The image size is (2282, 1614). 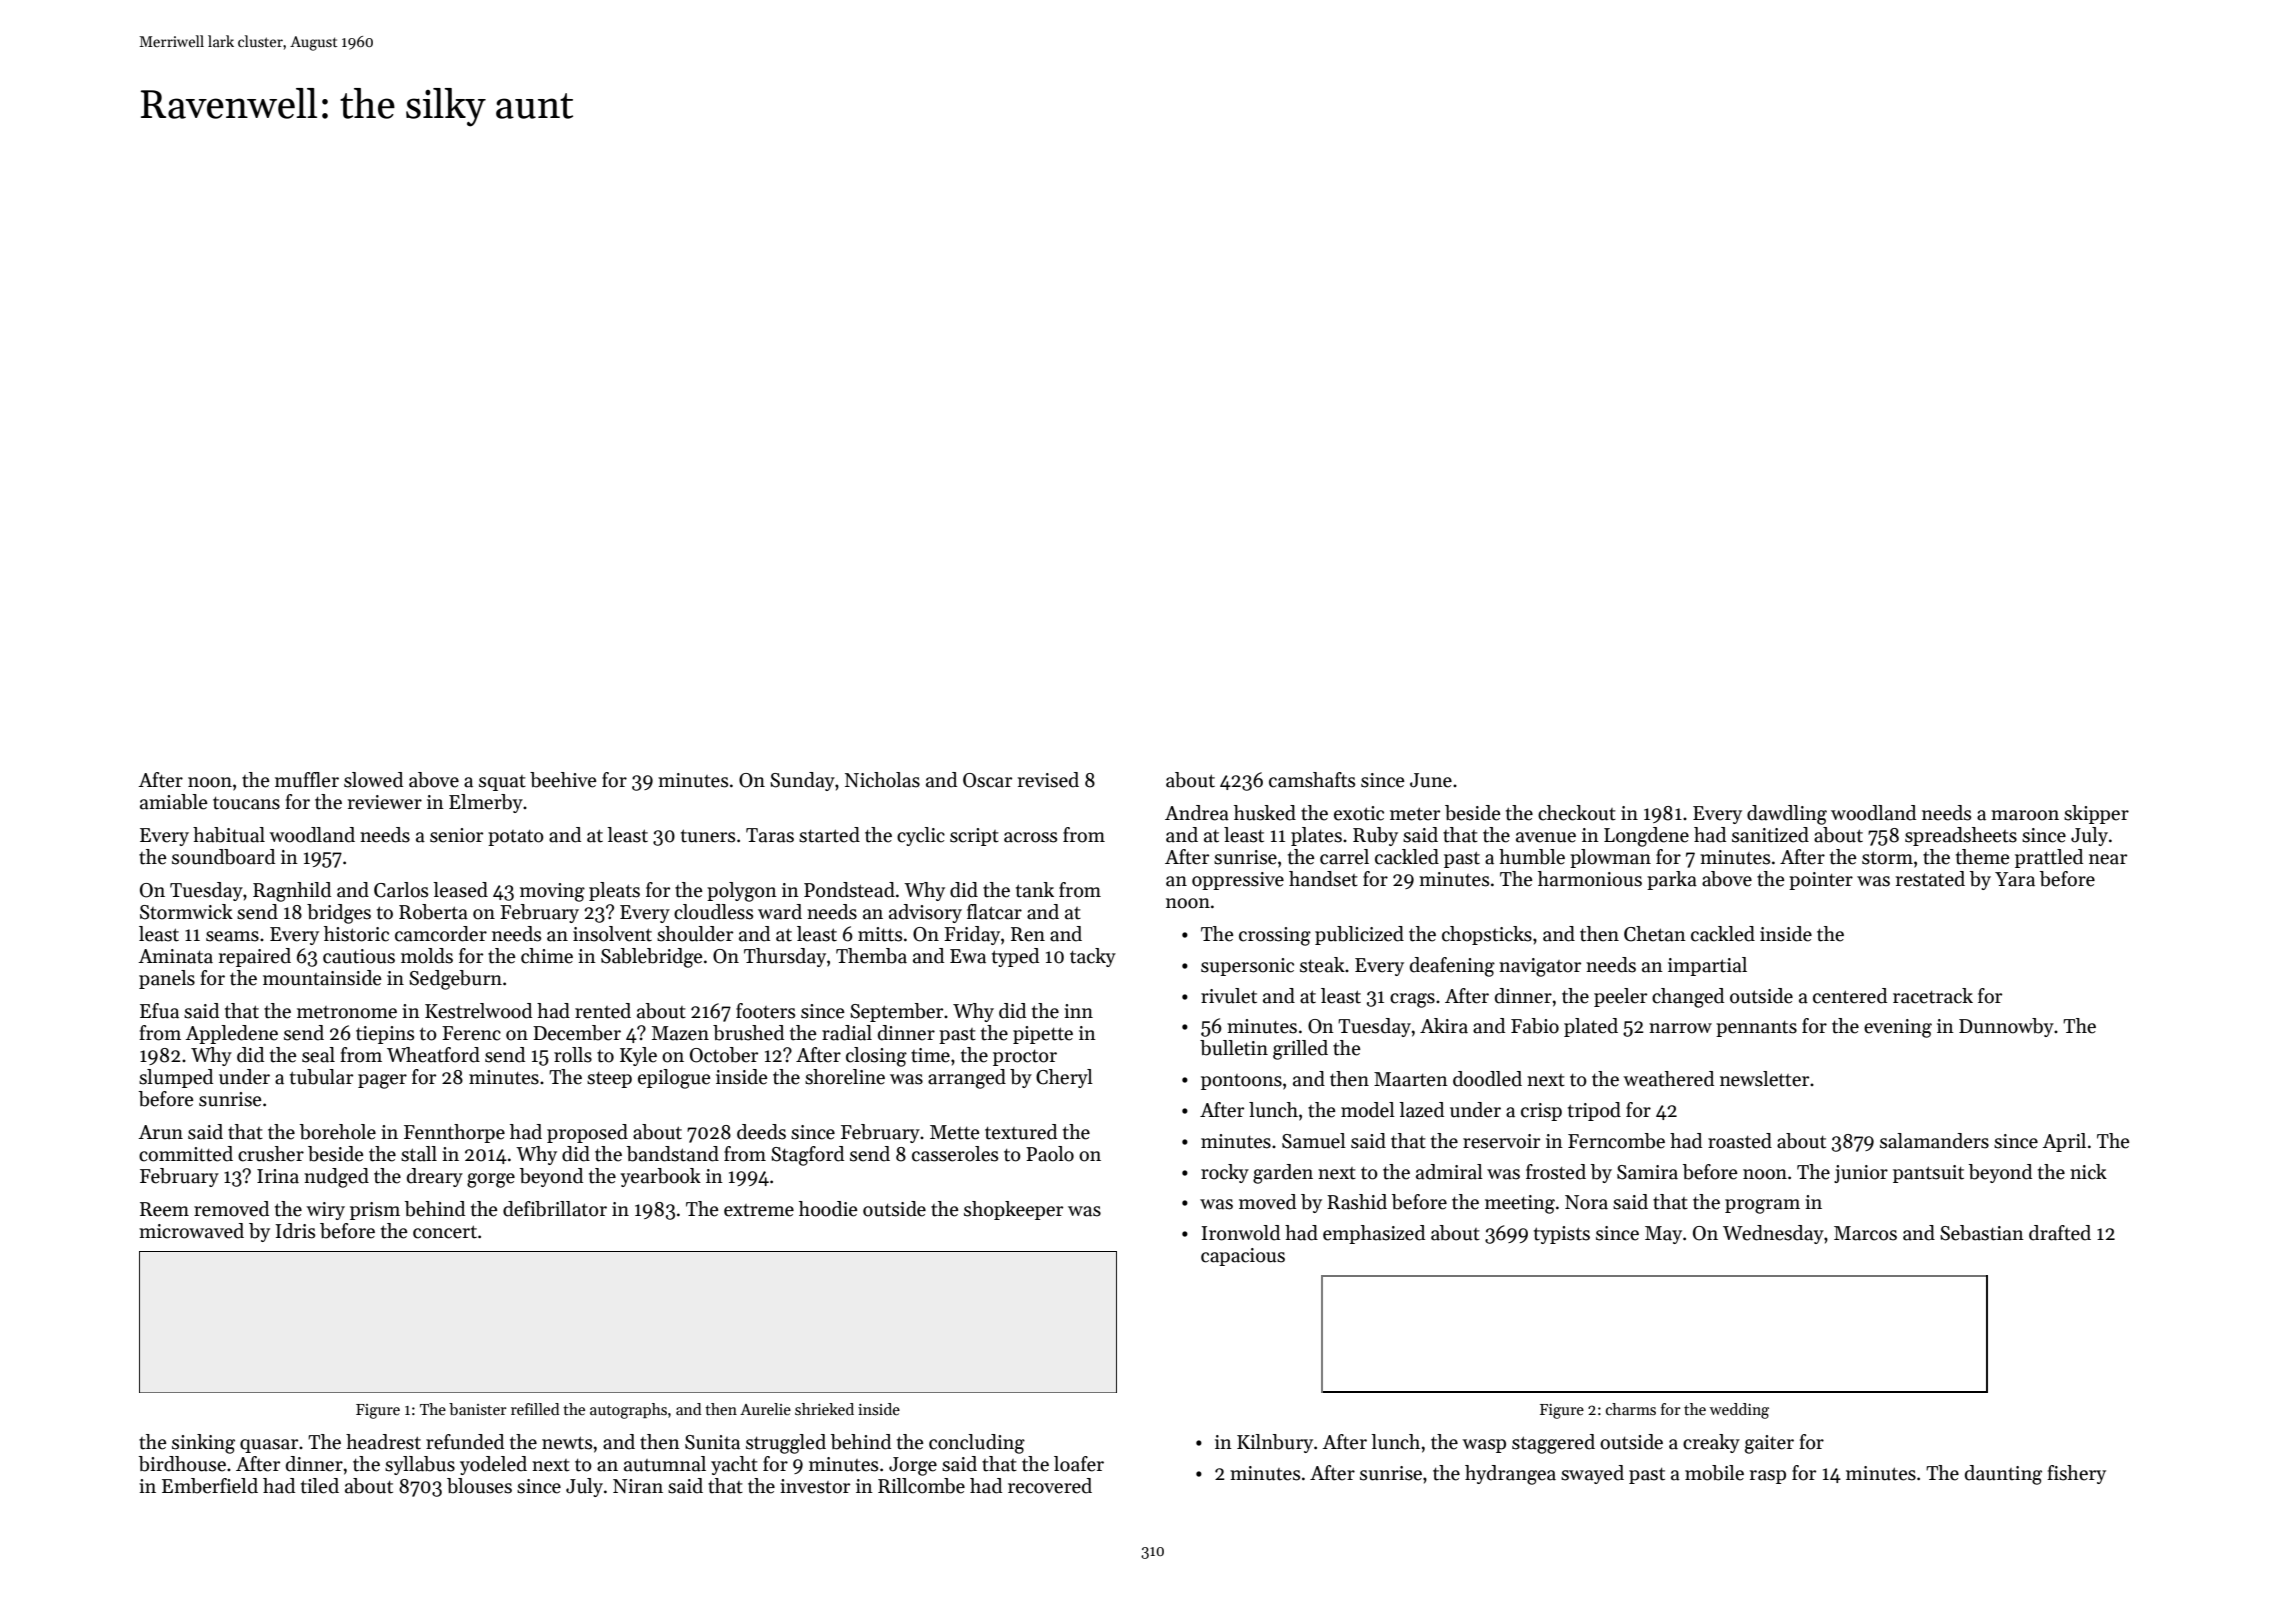 I want to click on moving, so click(x=552, y=892).
